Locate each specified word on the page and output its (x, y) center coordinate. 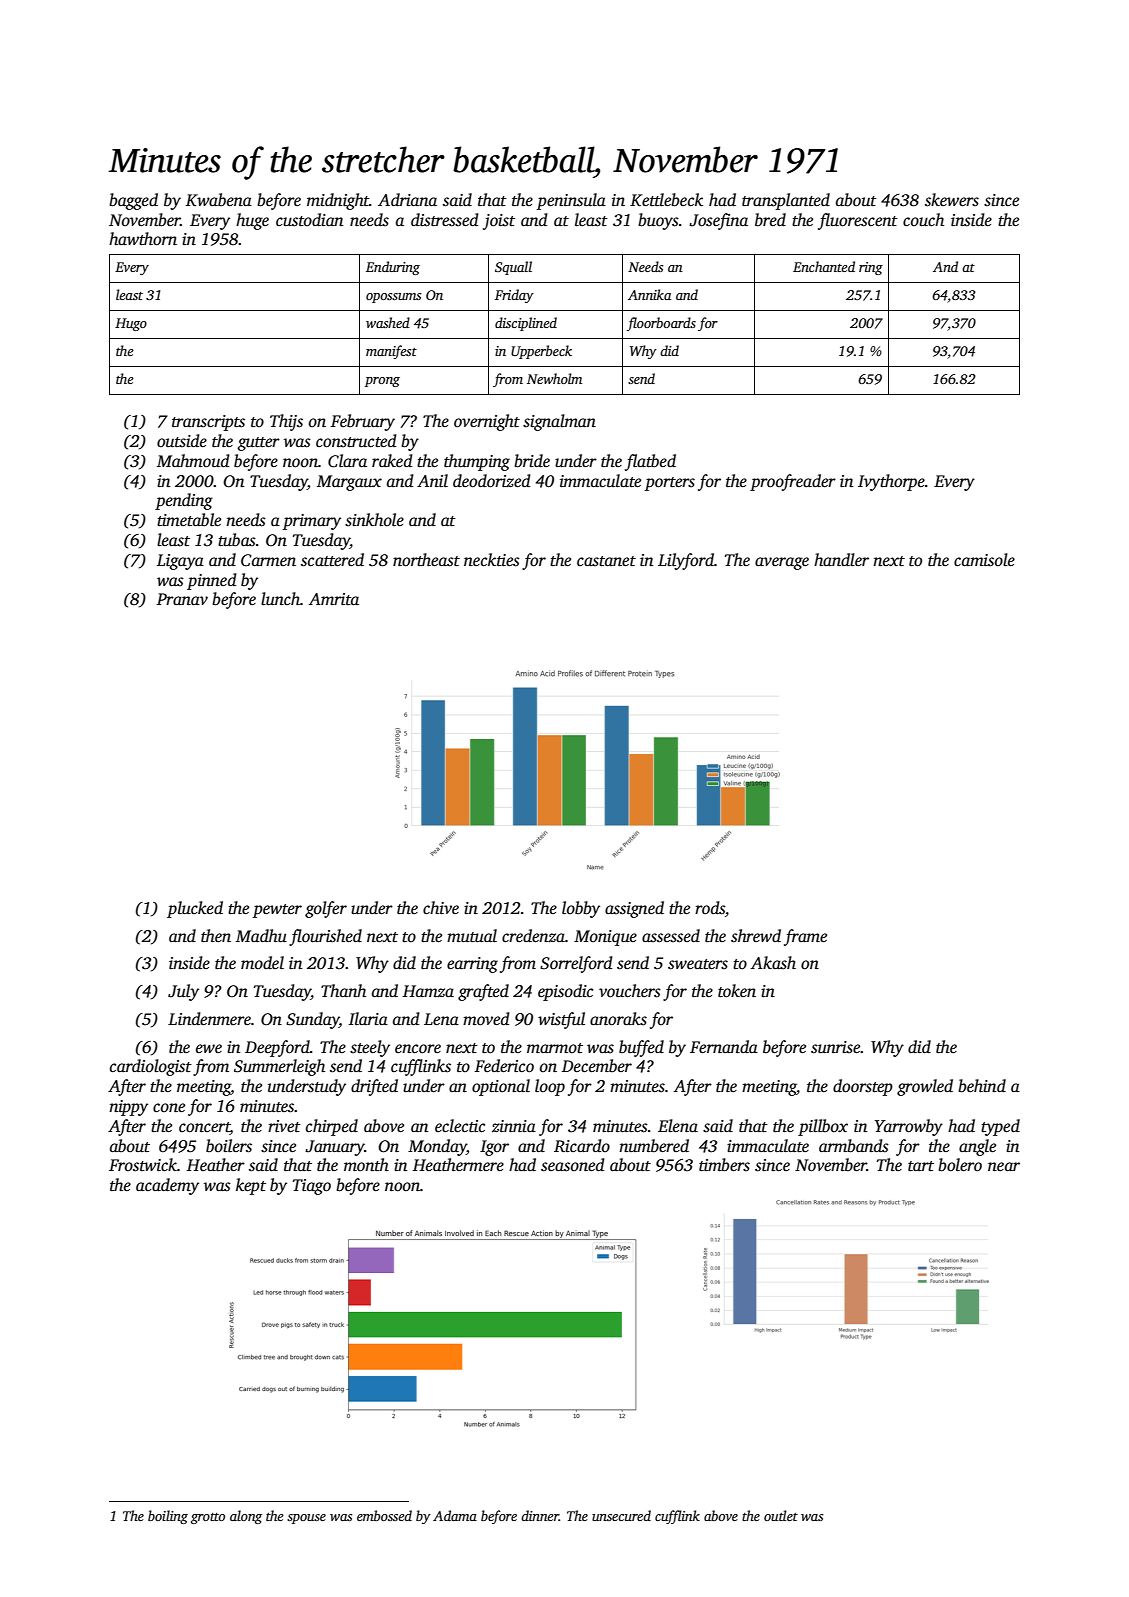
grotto (208, 1518)
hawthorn (143, 239)
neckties (492, 560)
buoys (658, 221)
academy (167, 1186)
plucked (195, 909)
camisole (984, 560)
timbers (724, 1165)
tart (921, 1166)
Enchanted (824, 266)
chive (441, 907)
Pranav (182, 599)
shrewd (756, 936)
